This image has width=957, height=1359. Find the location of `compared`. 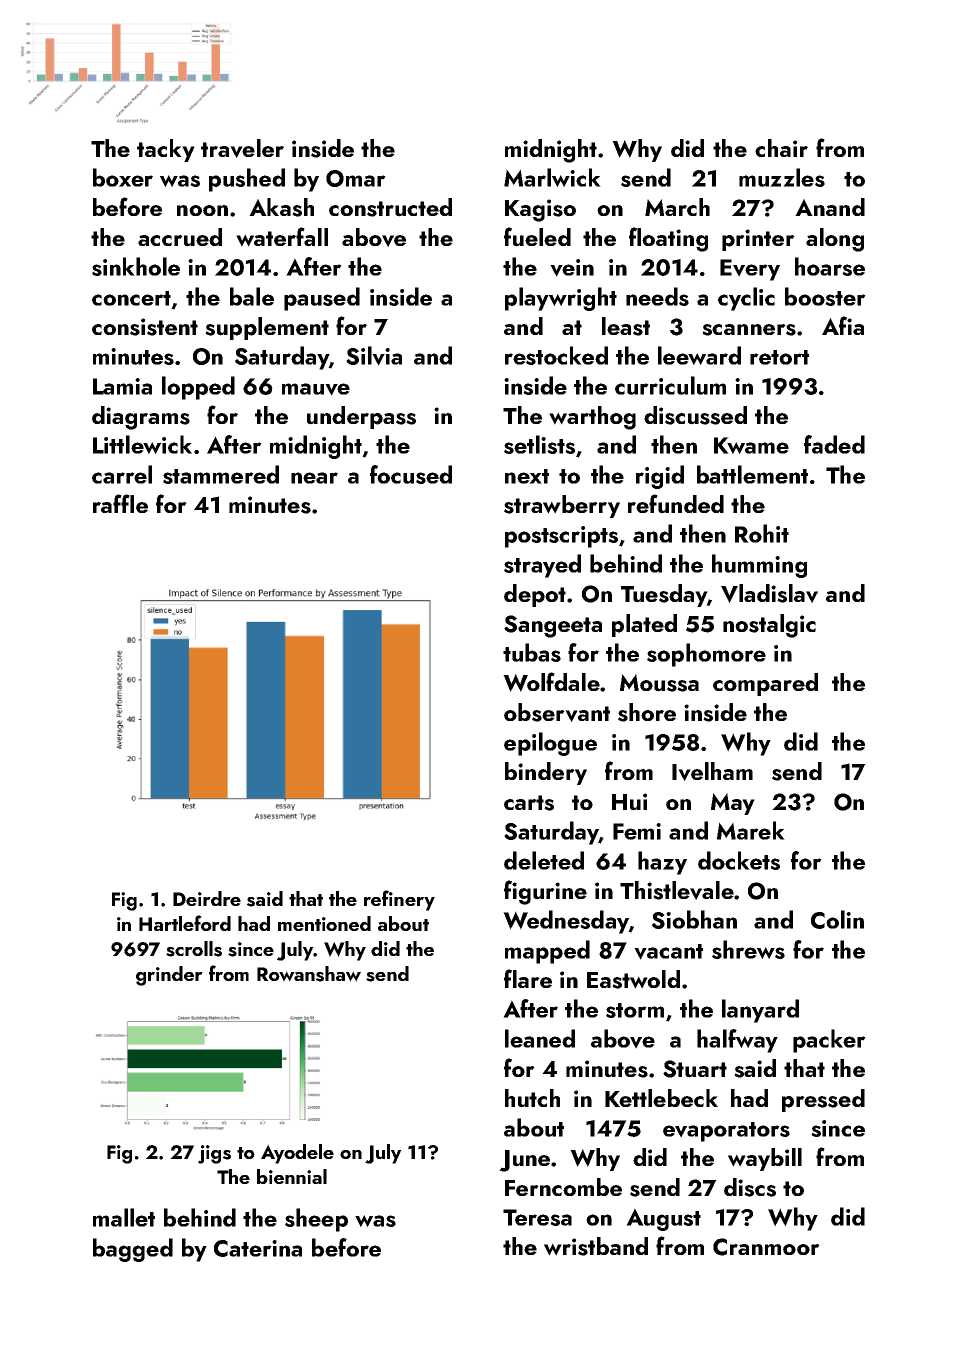

compared is located at coordinates (765, 684).
